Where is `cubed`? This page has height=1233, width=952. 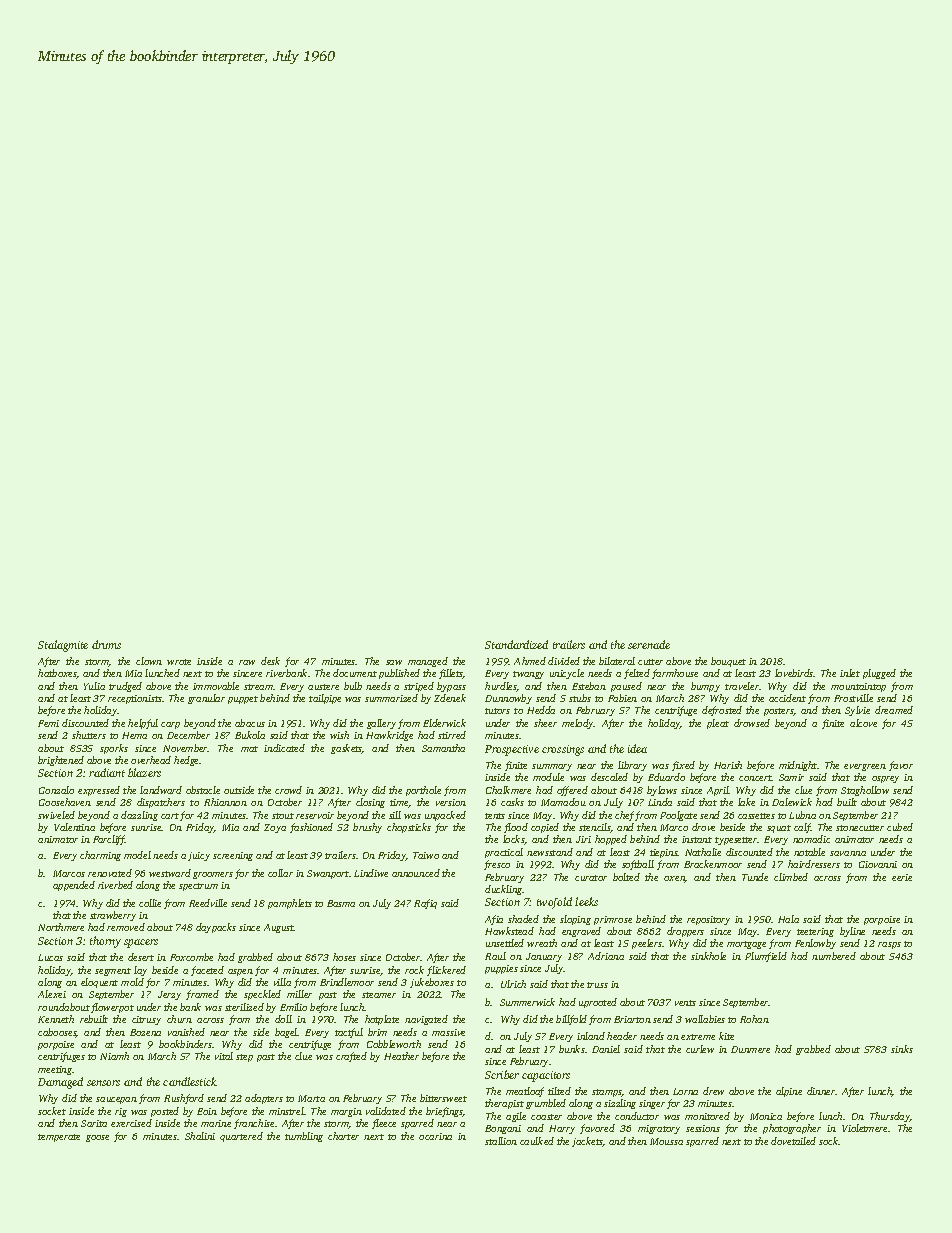
cubed is located at coordinates (900, 827).
